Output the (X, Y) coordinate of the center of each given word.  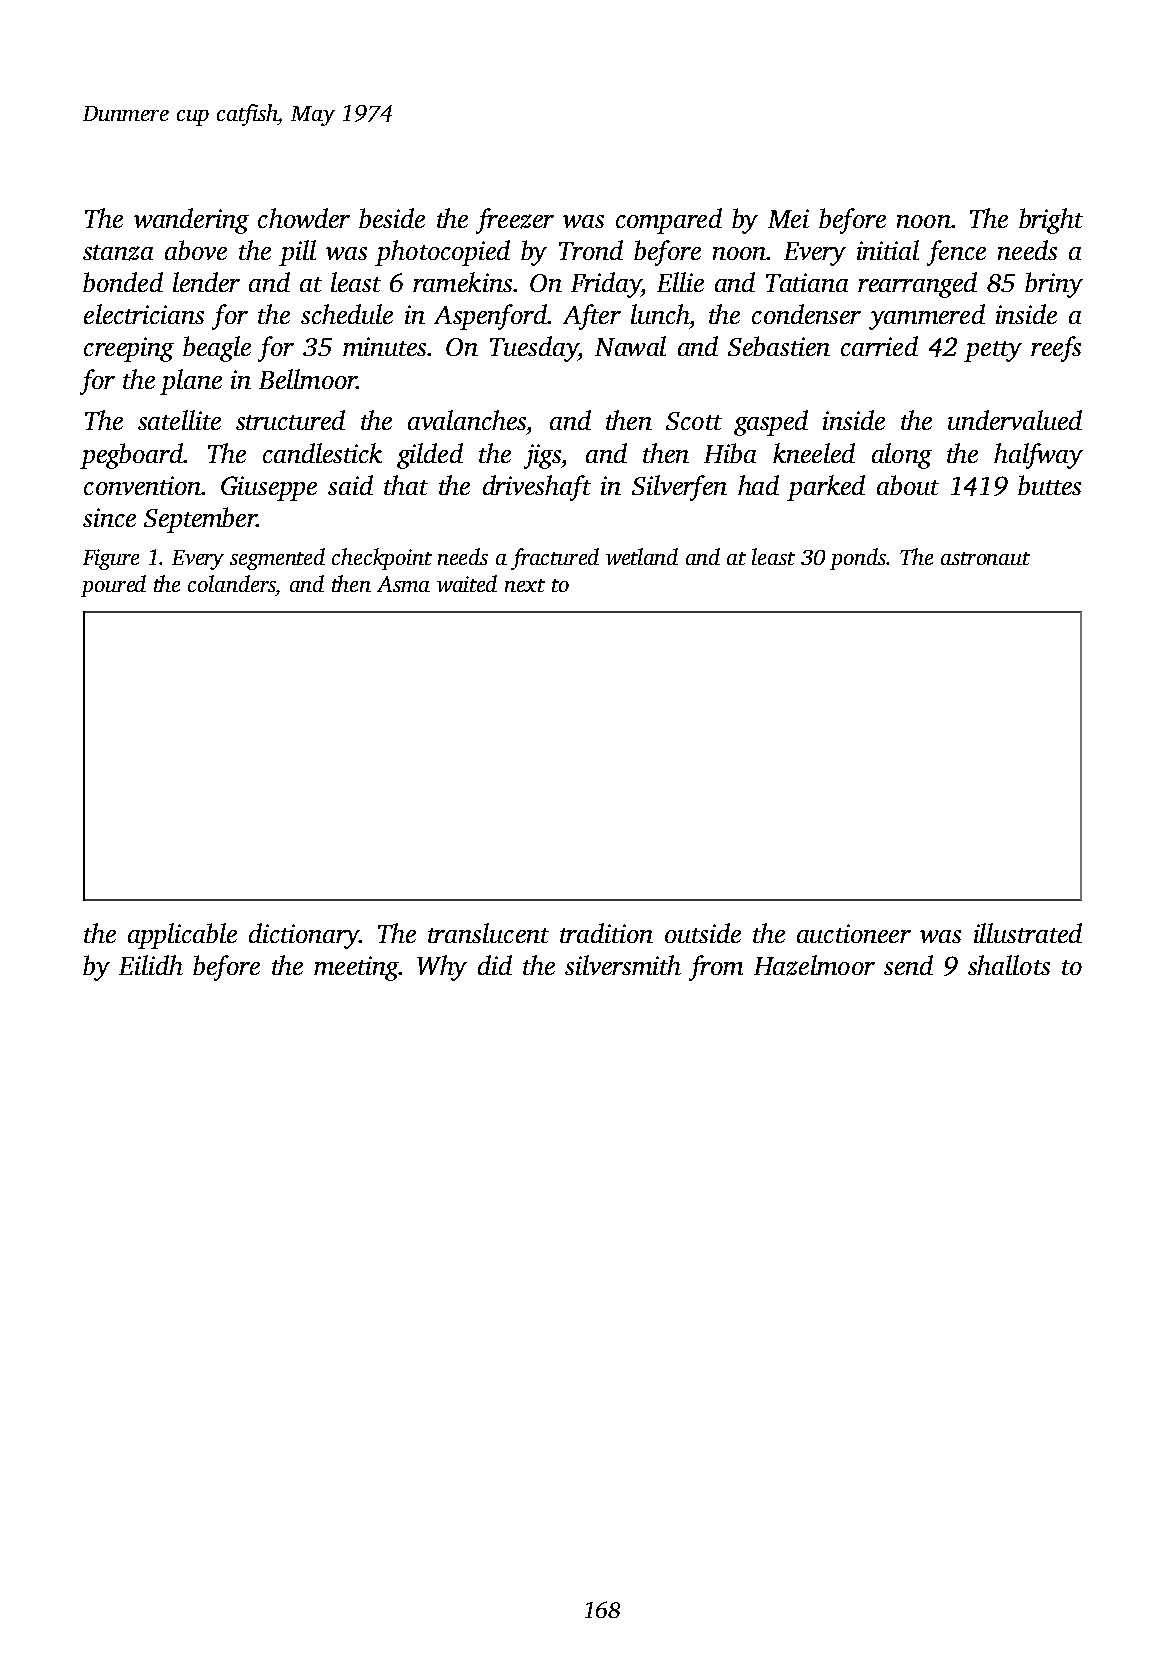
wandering (191, 221)
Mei (788, 218)
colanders (232, 583)
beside (392, 218)
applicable (182, 936)
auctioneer (854, 933)
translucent (488, 933)
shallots (1009, 965)
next (525, 585)
